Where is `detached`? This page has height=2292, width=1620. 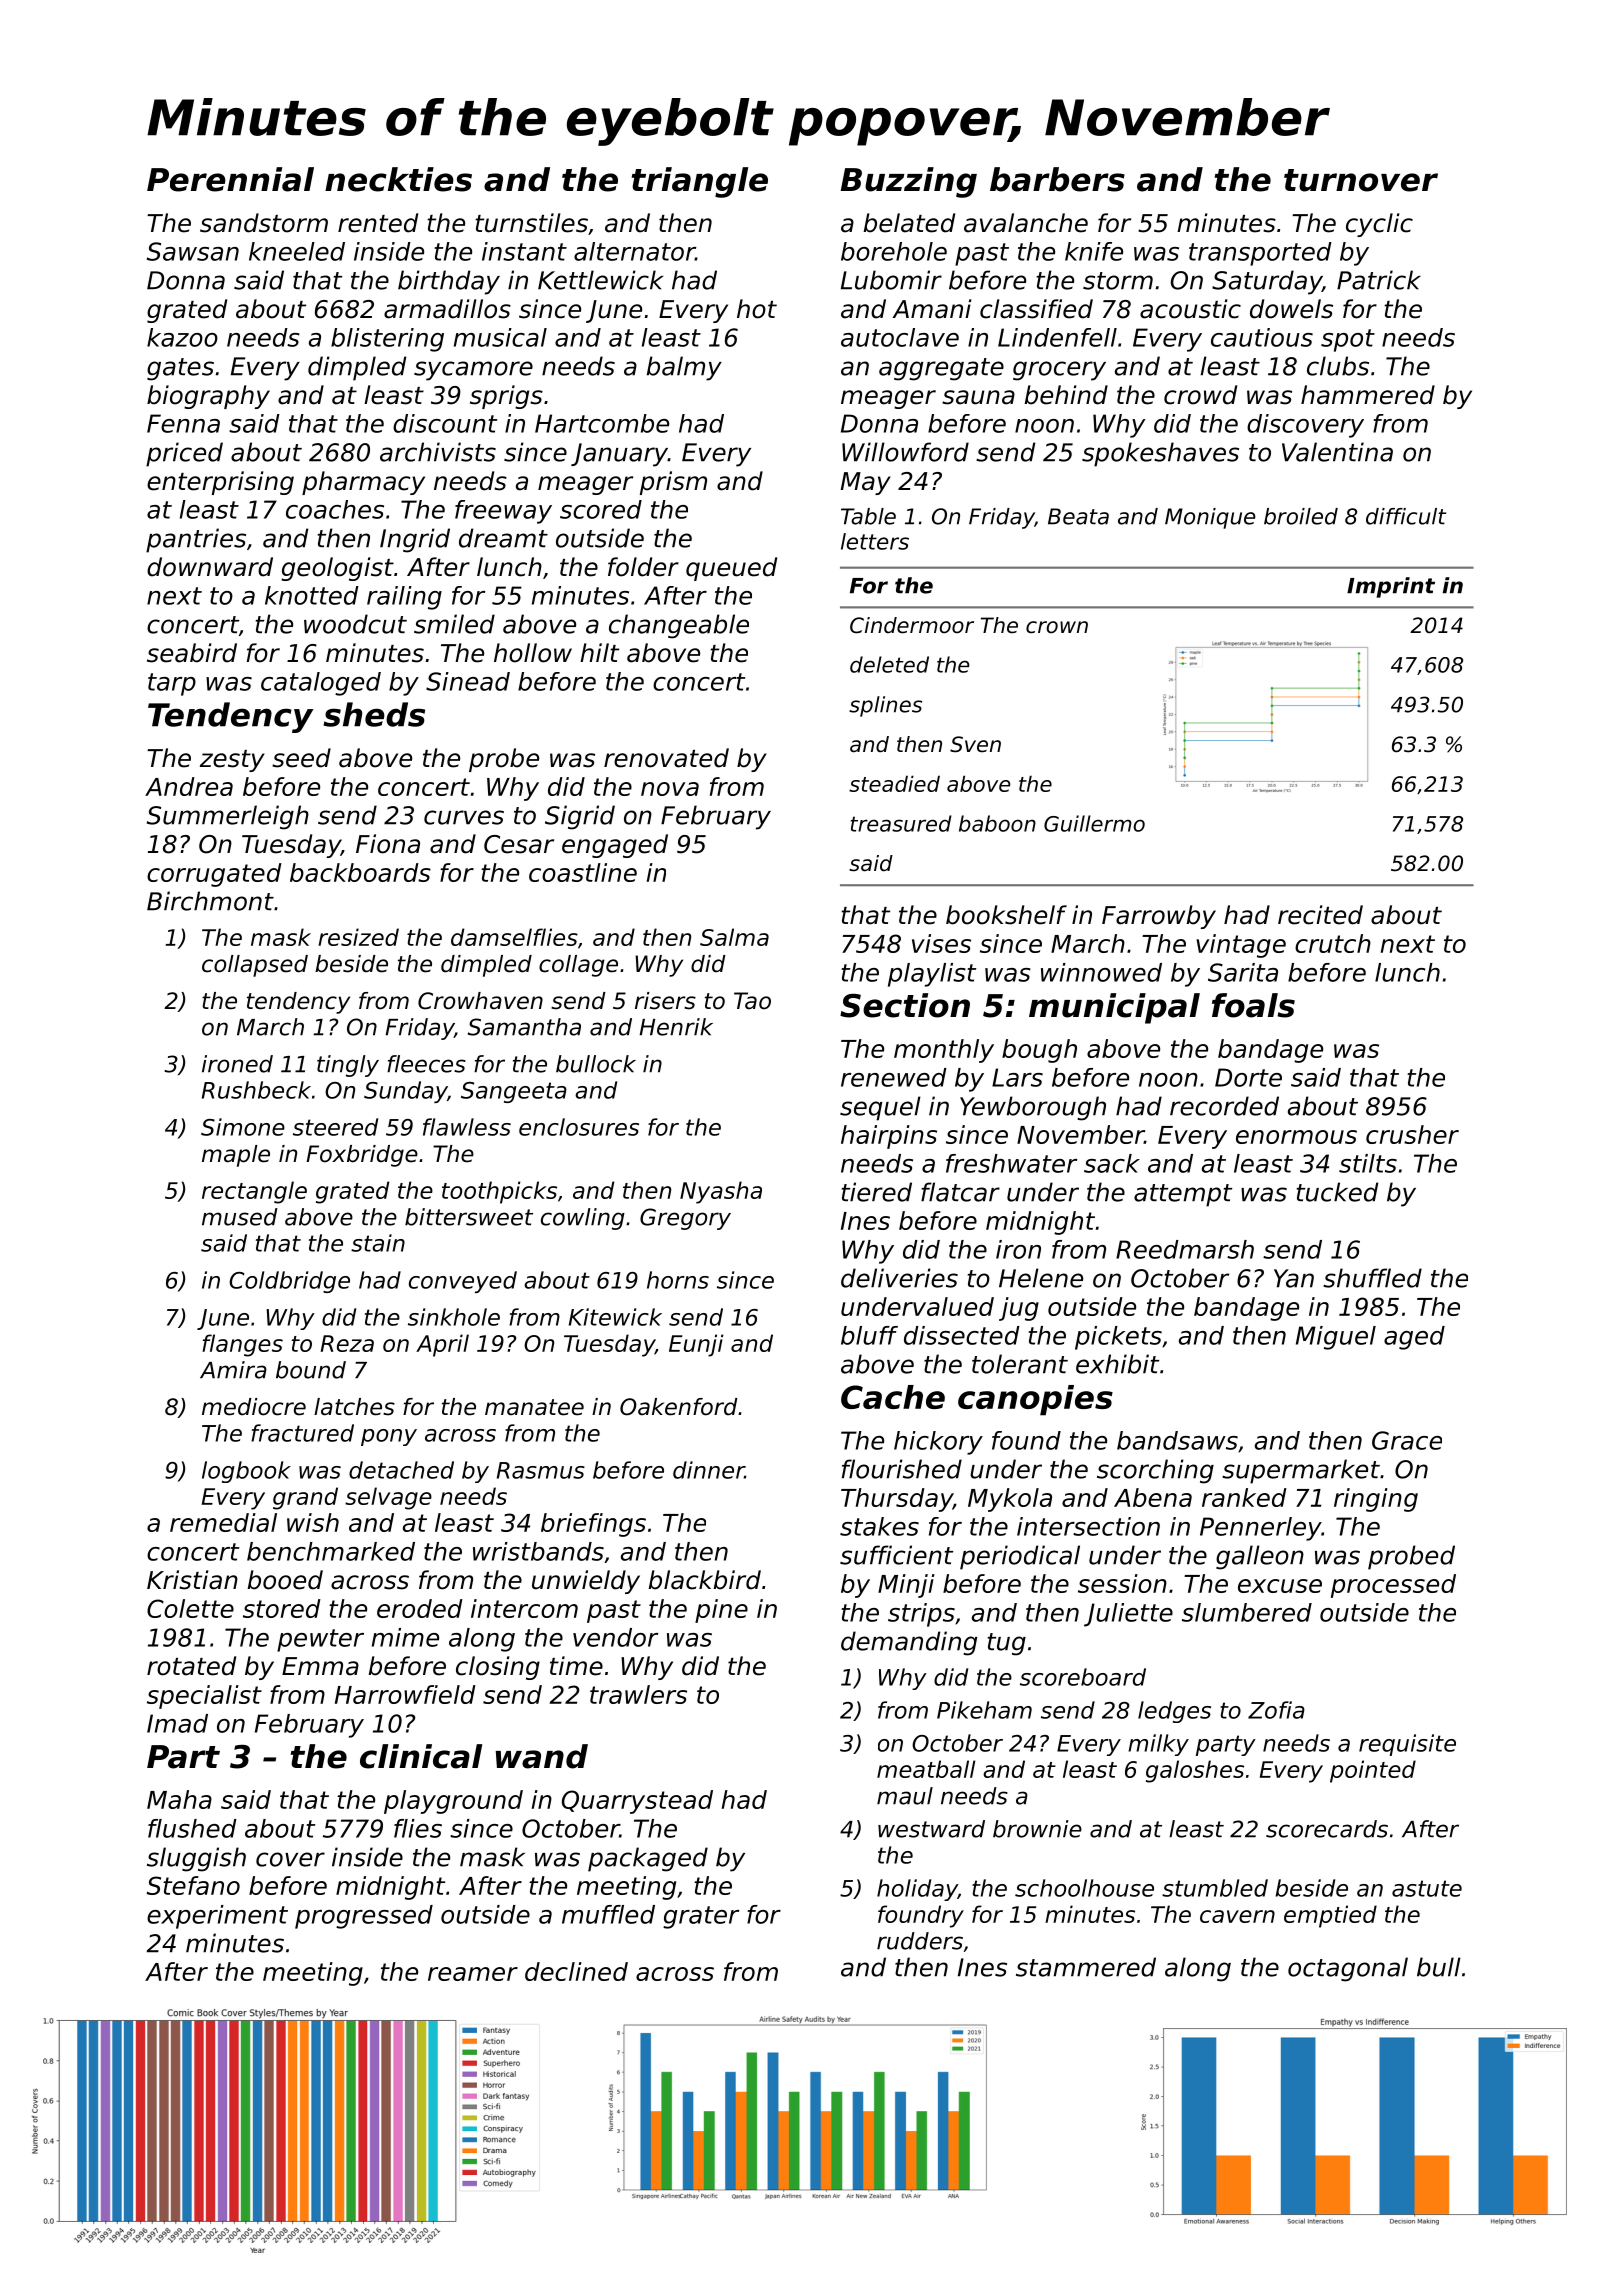 detached is located at coordinates (401, 1470).
